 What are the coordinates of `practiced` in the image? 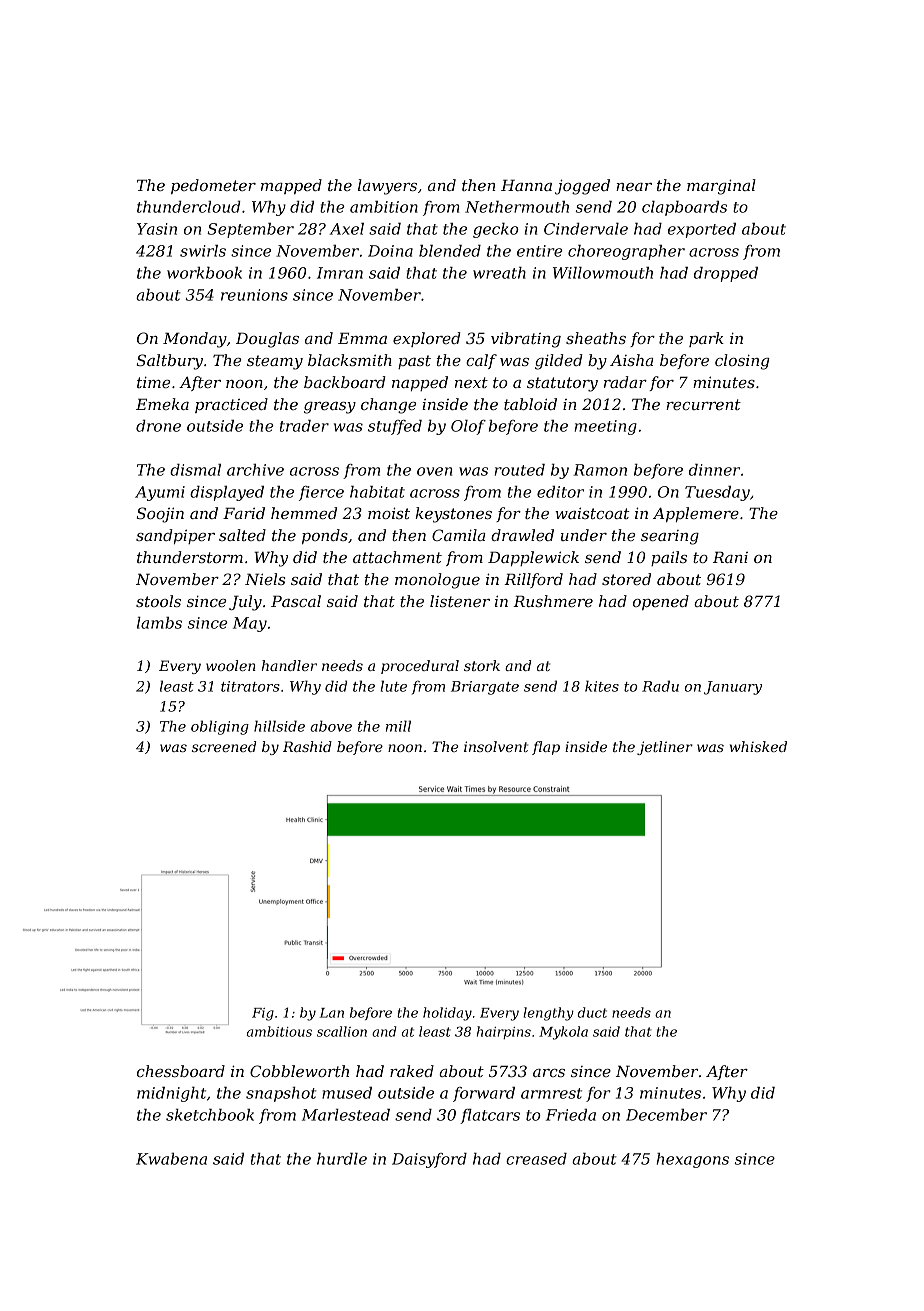 It's located at (231, 405).
